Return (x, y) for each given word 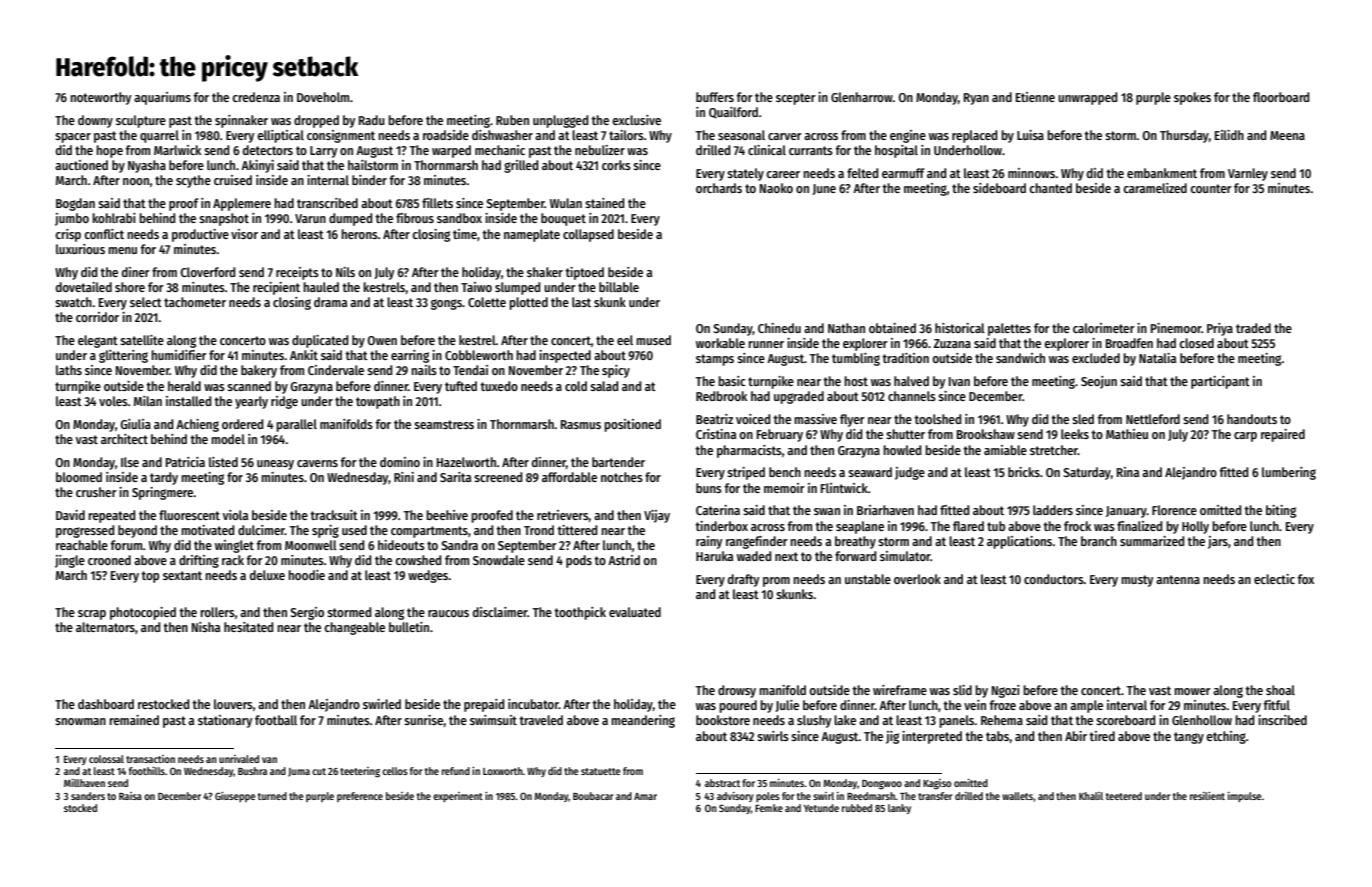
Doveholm (323, 97)
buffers (715, 97)
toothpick (580, 613)
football (276, 720)
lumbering (1289, 473)
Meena (1287, 135)
